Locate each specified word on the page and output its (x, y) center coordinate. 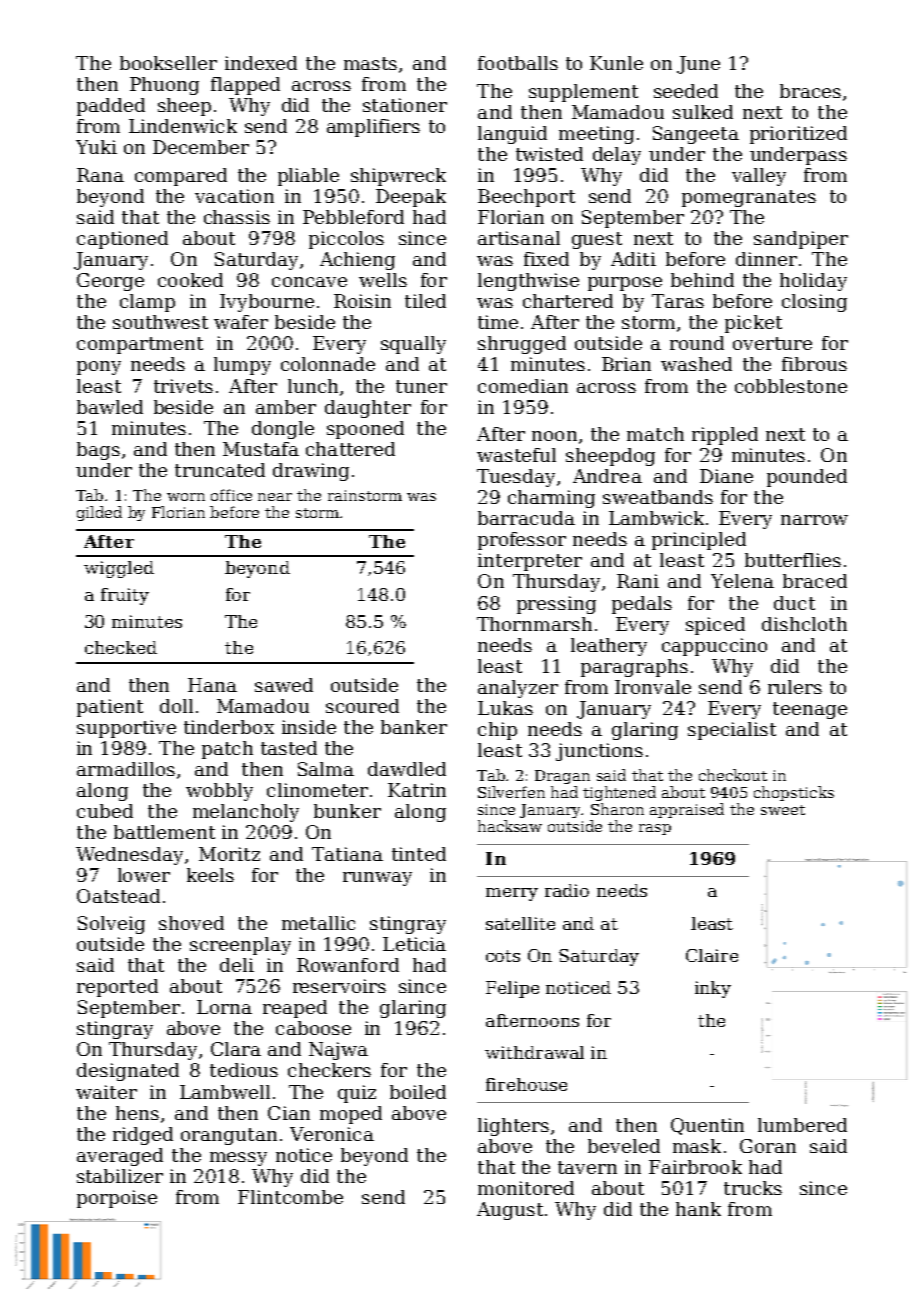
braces (810, 91)
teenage (810, 710)
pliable (308, 177)
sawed (284, 685)
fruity (125, 596)
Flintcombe (290, 1197)
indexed (261, 63)
